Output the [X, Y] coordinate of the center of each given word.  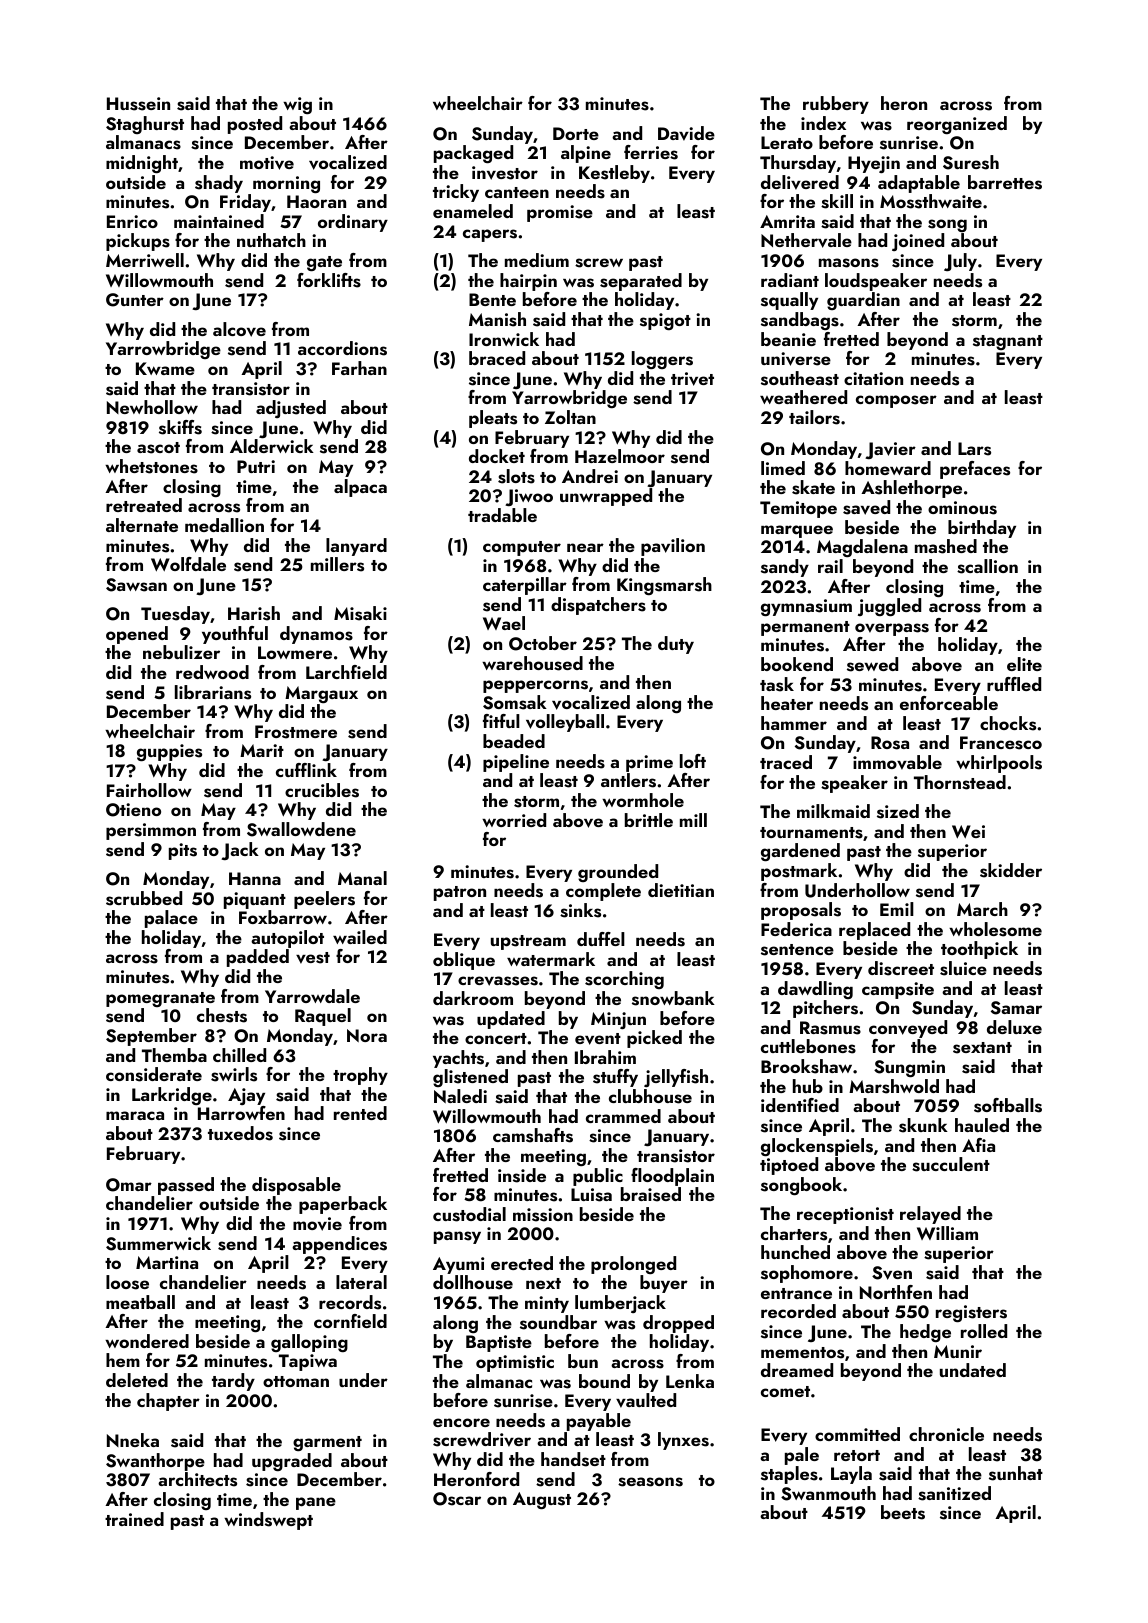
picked [654, 1039]
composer [896, 401]
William [947, 1233]
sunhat [1016, 1473]
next [543, 1283]
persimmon [151, 831]
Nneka [133, 1440]
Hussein [138, 104]
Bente [492, 299]
